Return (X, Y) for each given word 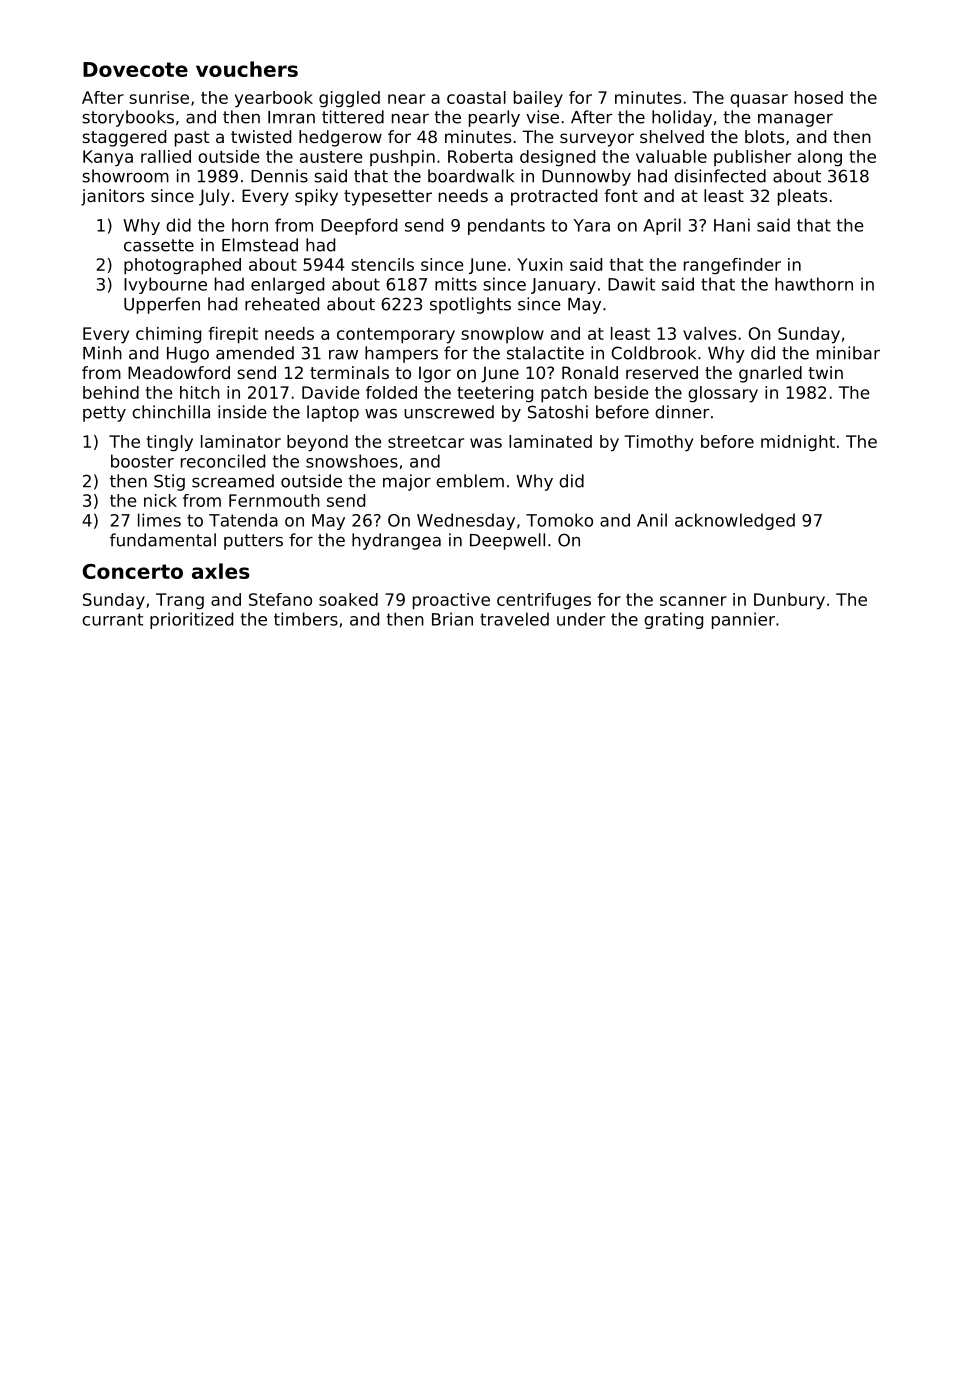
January (563, 286)
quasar (759, 101)
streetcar (426, 442)
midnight (798, 443)
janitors (112, 197)
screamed (233, 481)
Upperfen (162, 305)
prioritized (191, 620)
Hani (732, 225)
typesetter (388, 198)
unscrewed (449, 412)
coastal (476, 97)
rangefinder (732, 266)
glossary (723, 394)
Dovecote (135, 69)
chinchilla (171, 412)
